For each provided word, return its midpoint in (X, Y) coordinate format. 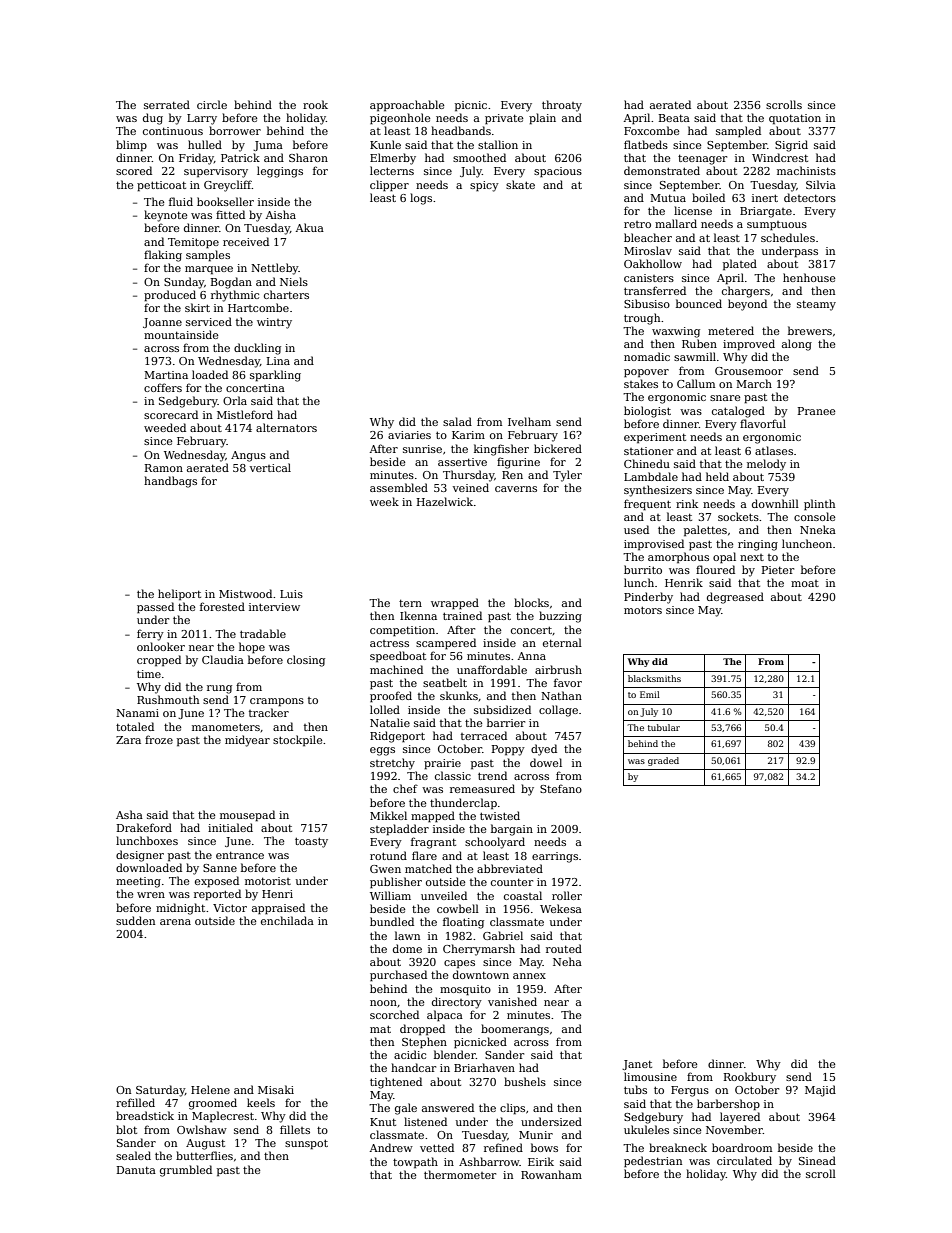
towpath (415, 1162)
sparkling (275, 376)
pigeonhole (400, 119)
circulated (744, 1160)
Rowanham (551, 1174)
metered (731, 330)
